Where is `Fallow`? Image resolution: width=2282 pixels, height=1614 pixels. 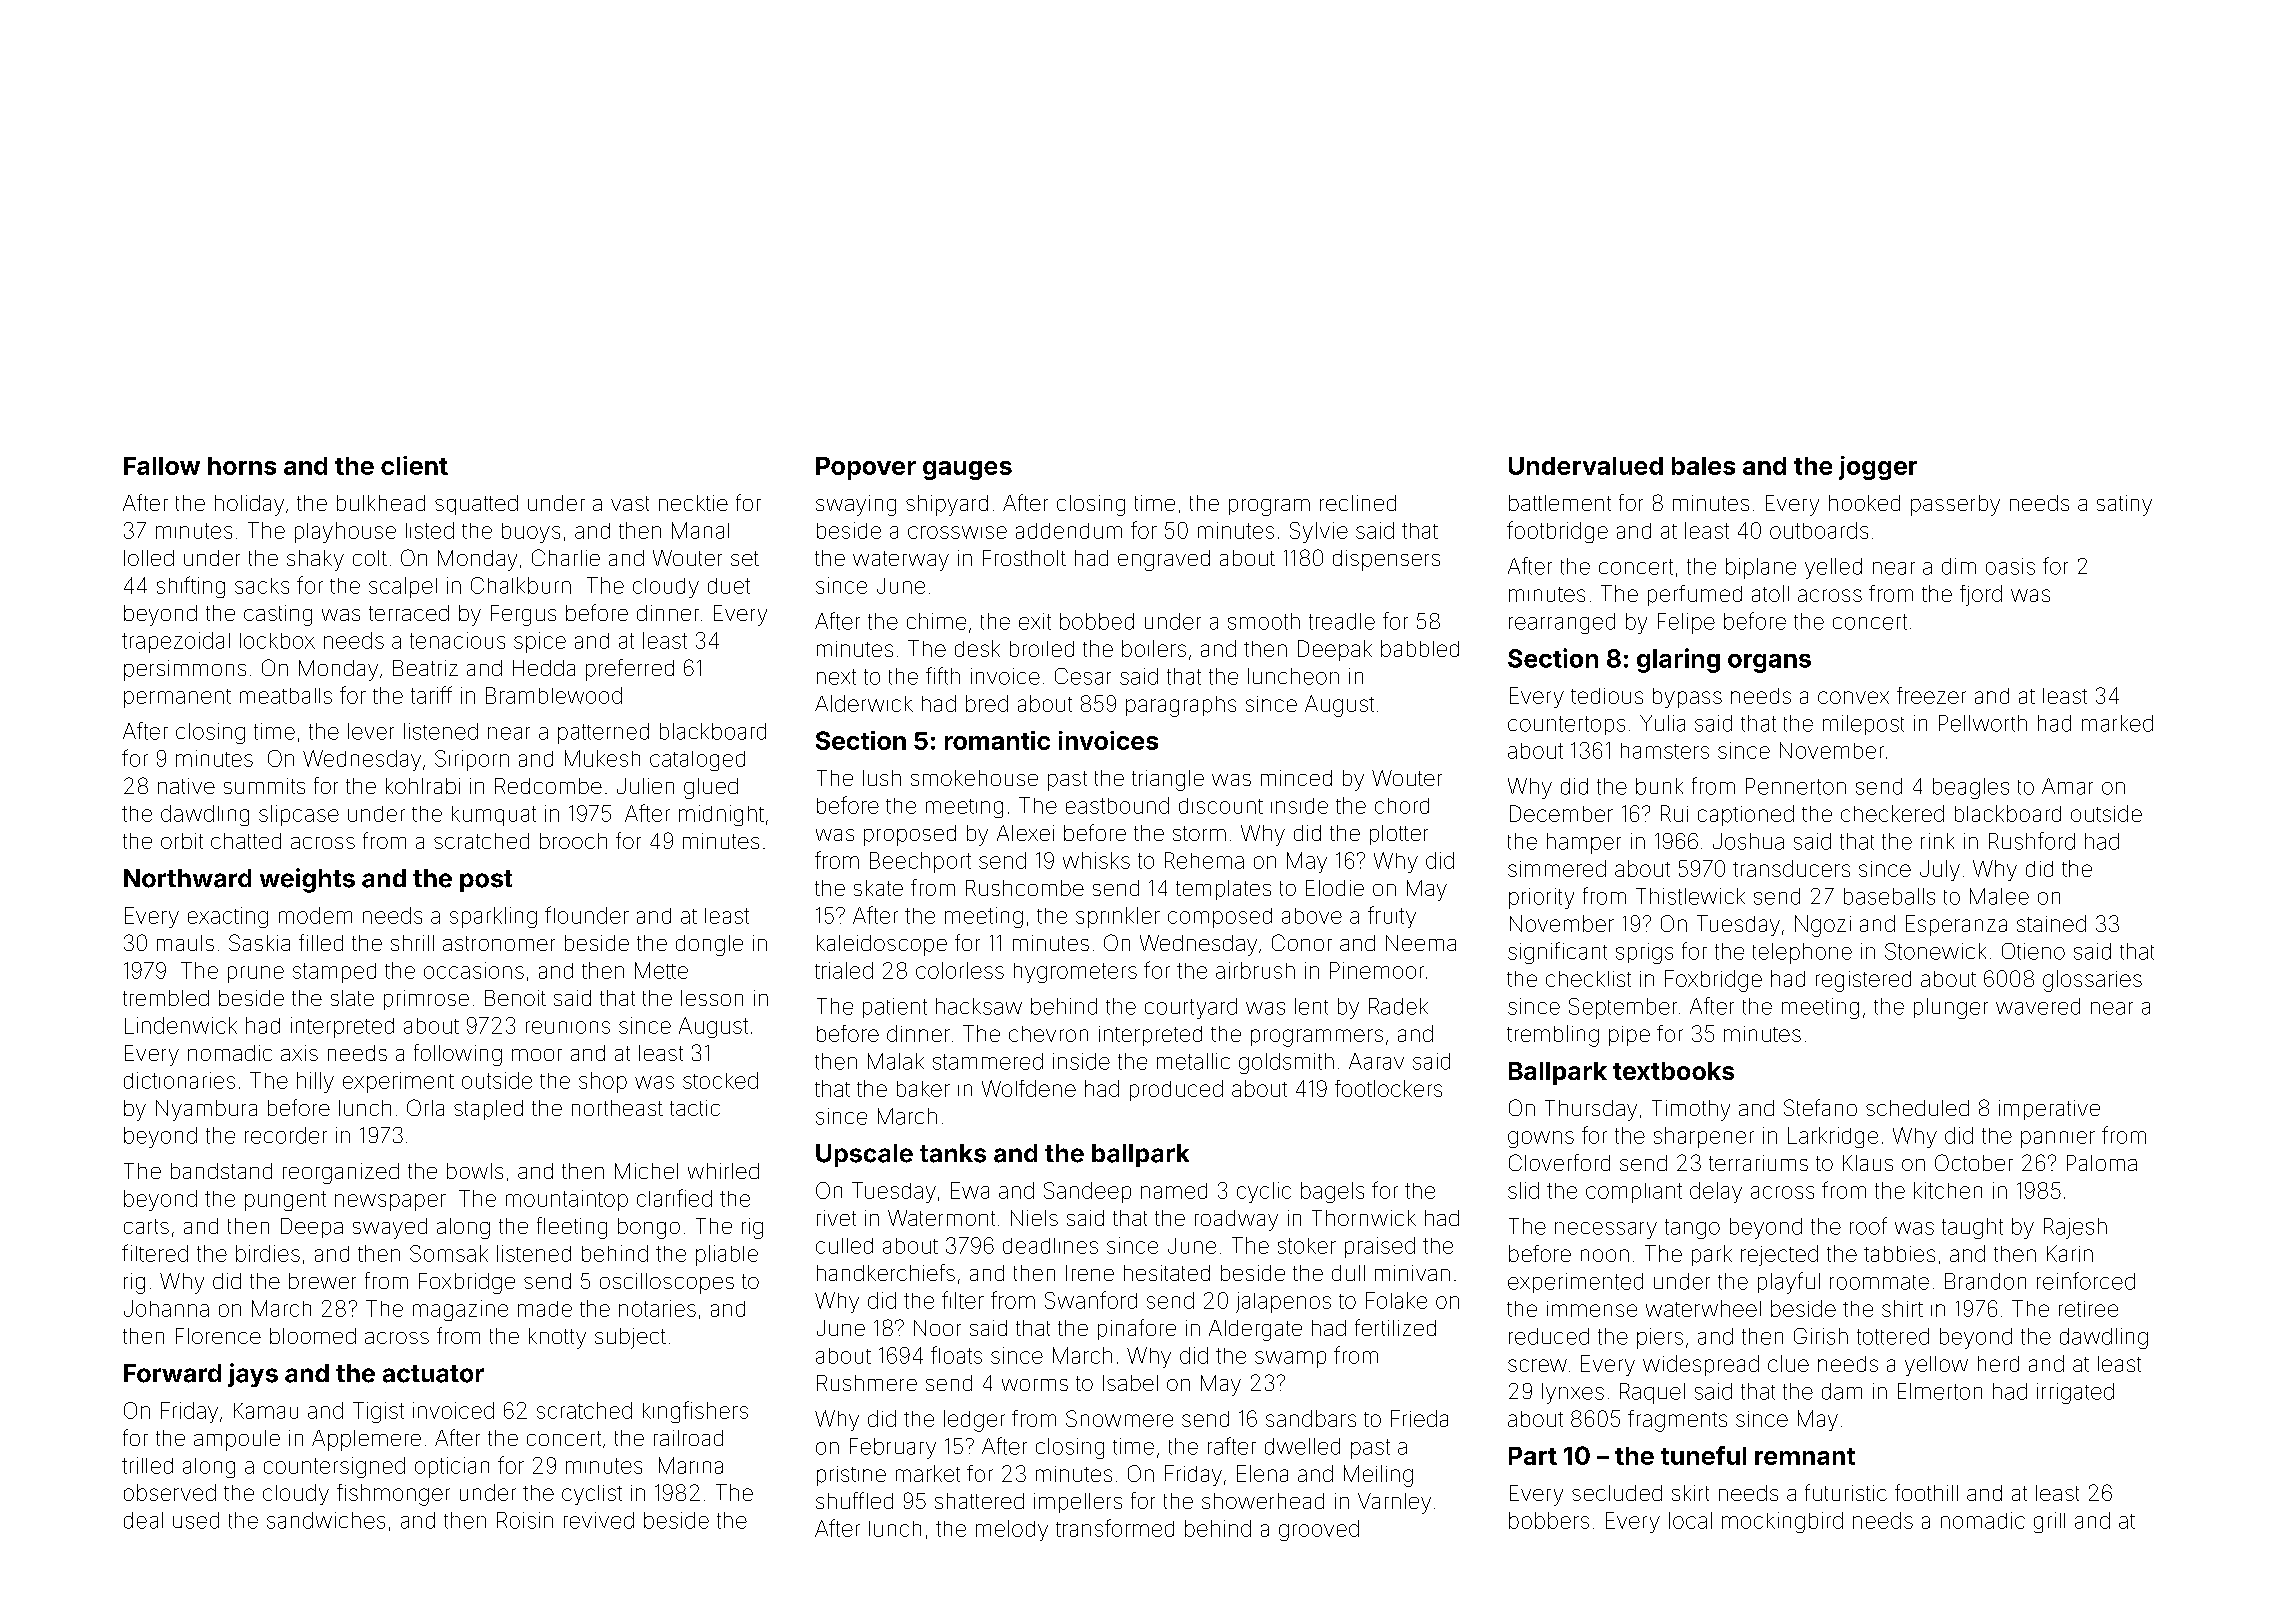 Fallow is located at coordinates (162, 466).
